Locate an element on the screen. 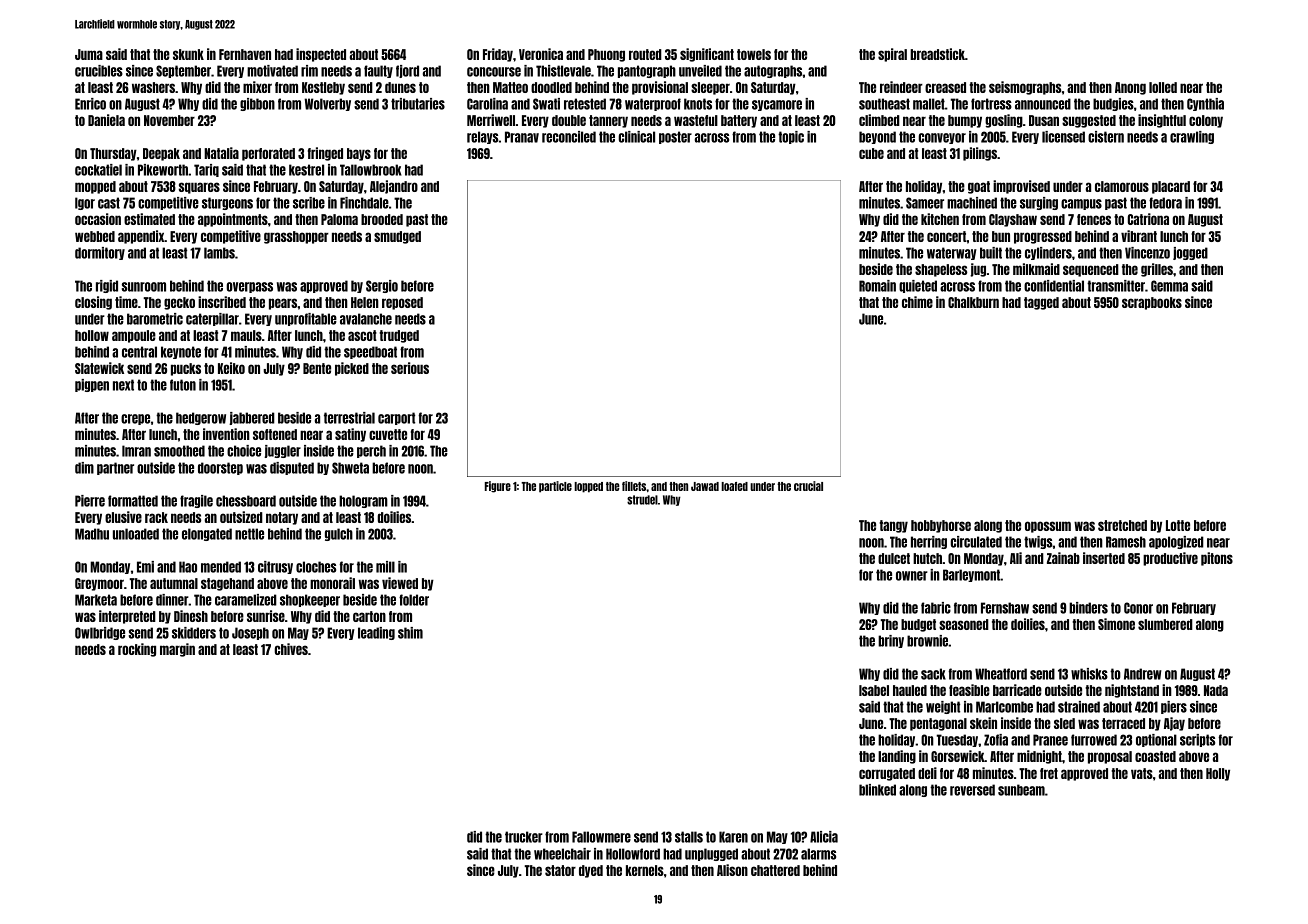 The height and width of the screenshot is (924, 1308). surging is located at coordinates (1039, 203).
